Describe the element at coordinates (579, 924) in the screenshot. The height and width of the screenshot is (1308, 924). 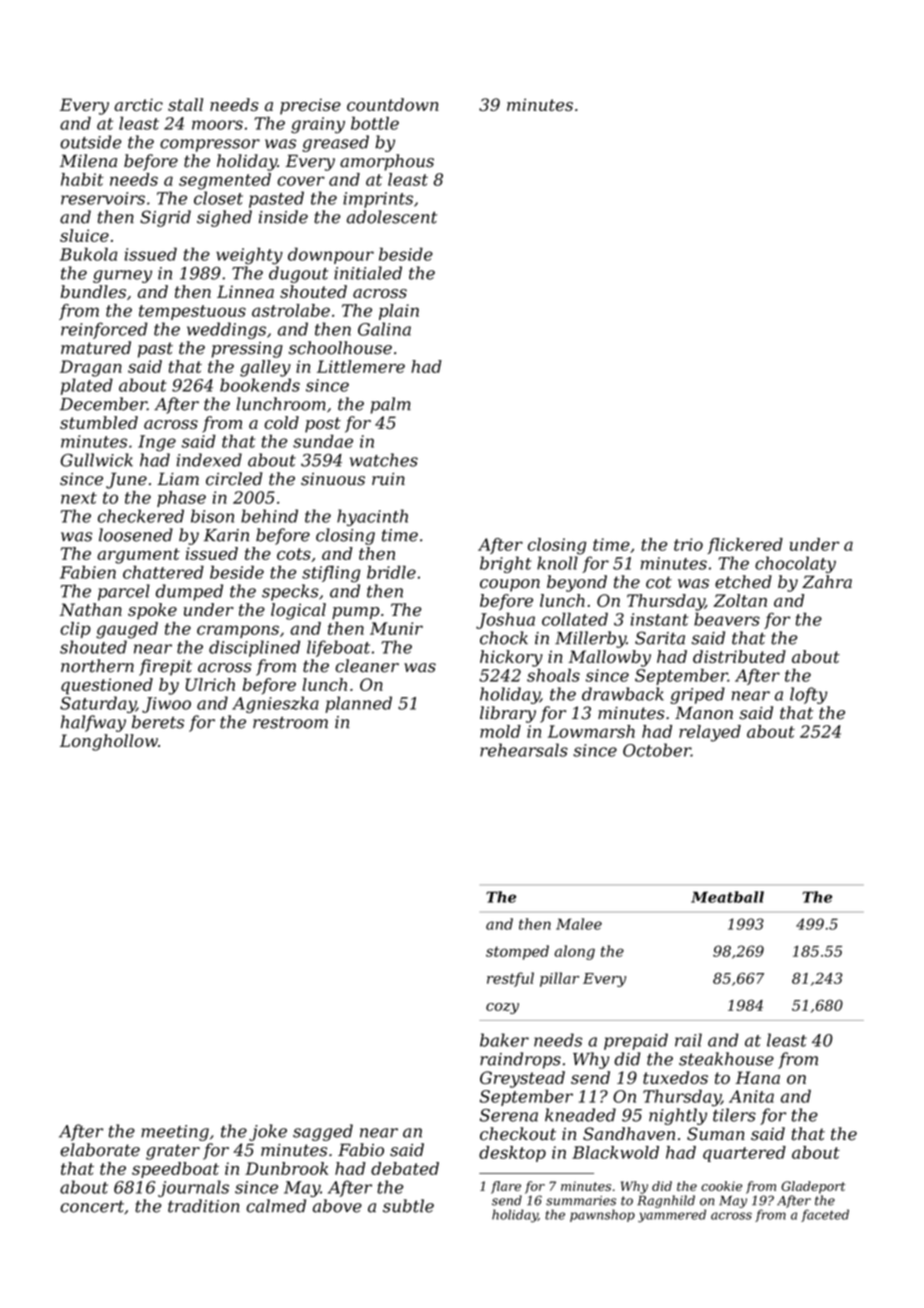
I see `Malee` at that location.
